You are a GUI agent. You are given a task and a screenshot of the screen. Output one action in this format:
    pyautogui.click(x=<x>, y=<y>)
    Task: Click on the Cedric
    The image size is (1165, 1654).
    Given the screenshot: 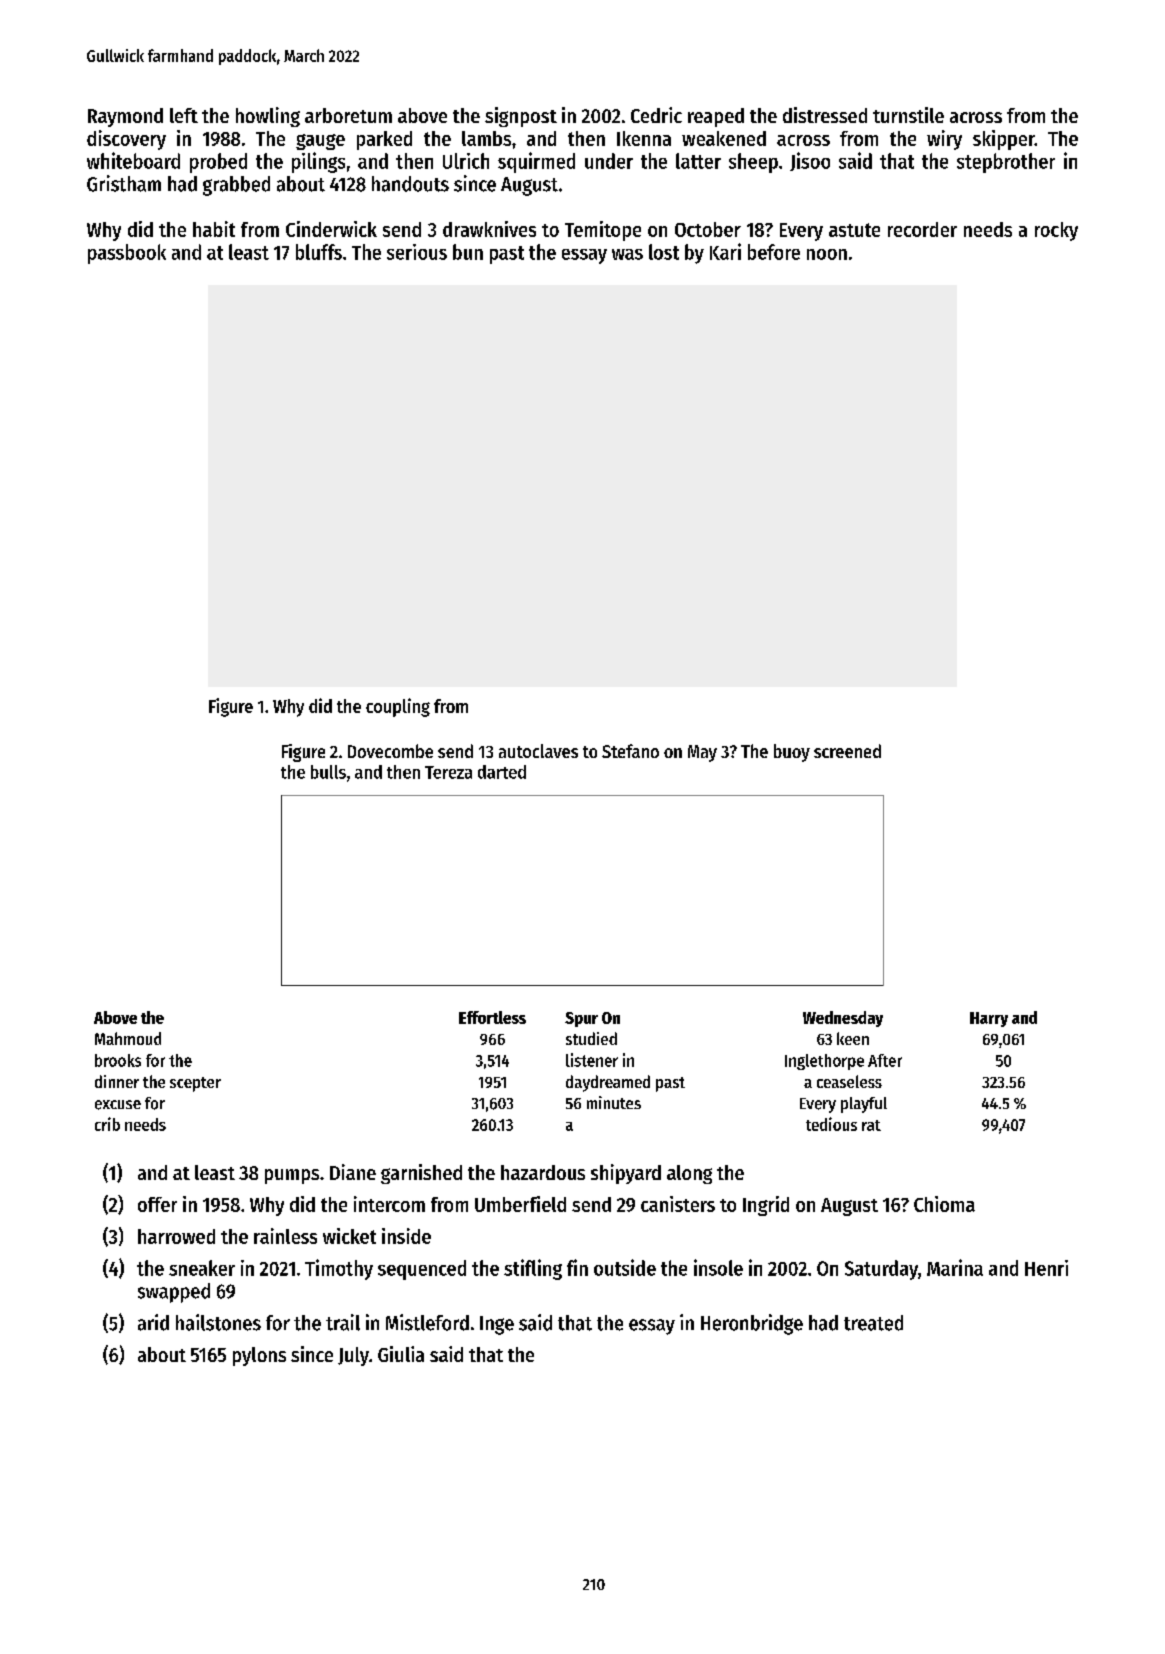 What is the action you would take?
    pyautogui.click(x=656, y=115)
